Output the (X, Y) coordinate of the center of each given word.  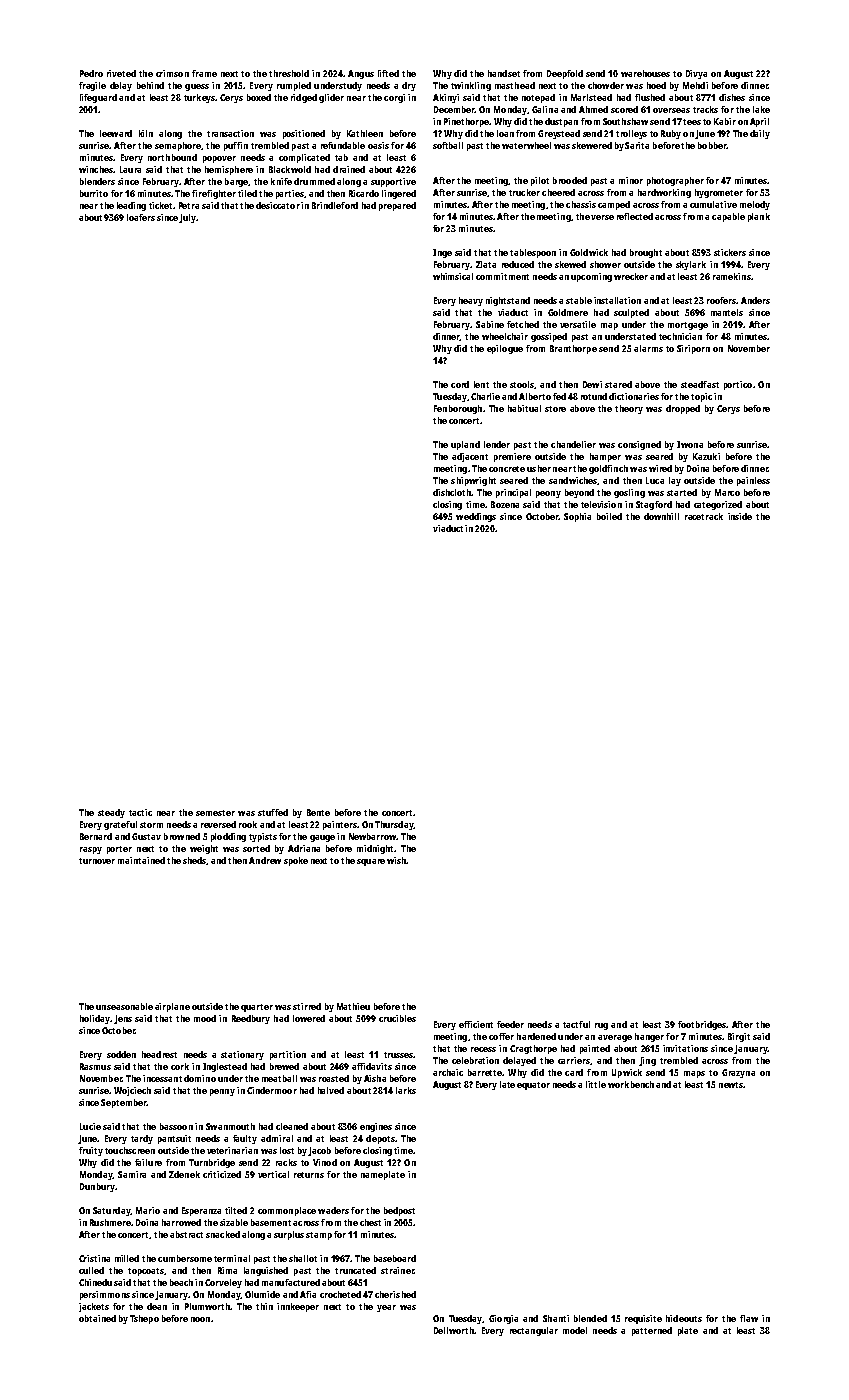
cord (460, 384)
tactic (140, 812)
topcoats (146, 1272)
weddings (476, 517)
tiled (247, 193)
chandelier (573, 444)
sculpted (631, 313)
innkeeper (298, 1307)
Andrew (265, 860)
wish (396, 860)
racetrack (704, 516)
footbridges (702, 1025)
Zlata (486, 264)
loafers (141, 217)
